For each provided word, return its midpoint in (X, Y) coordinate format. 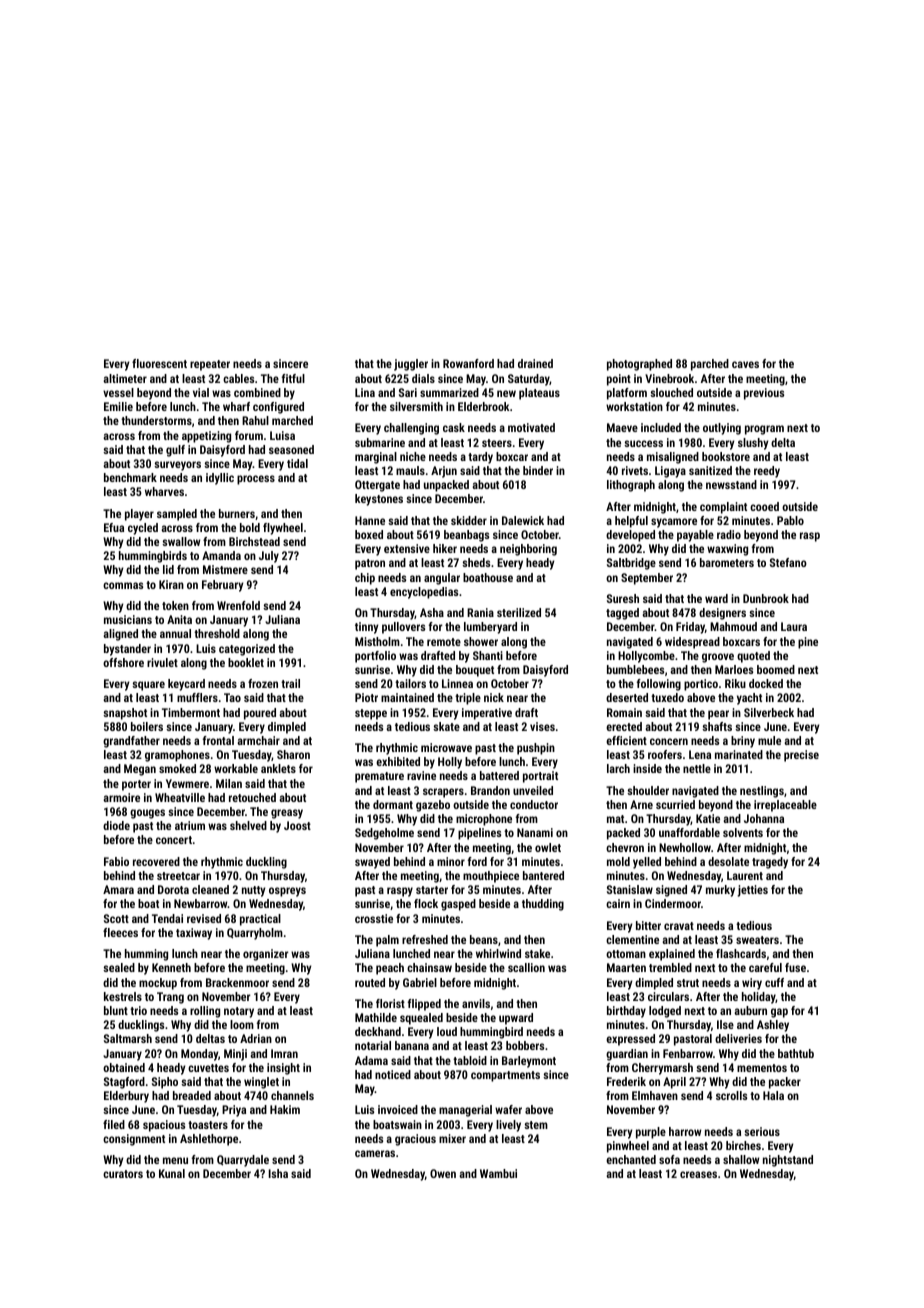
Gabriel (420, 982)
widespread (692, 643)
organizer (265, 955)
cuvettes (208, 1068)
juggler (411, 365)
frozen (263, 683)
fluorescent (159, 363)
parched (710, 365)
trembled (670, 967)
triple (468, 699)
